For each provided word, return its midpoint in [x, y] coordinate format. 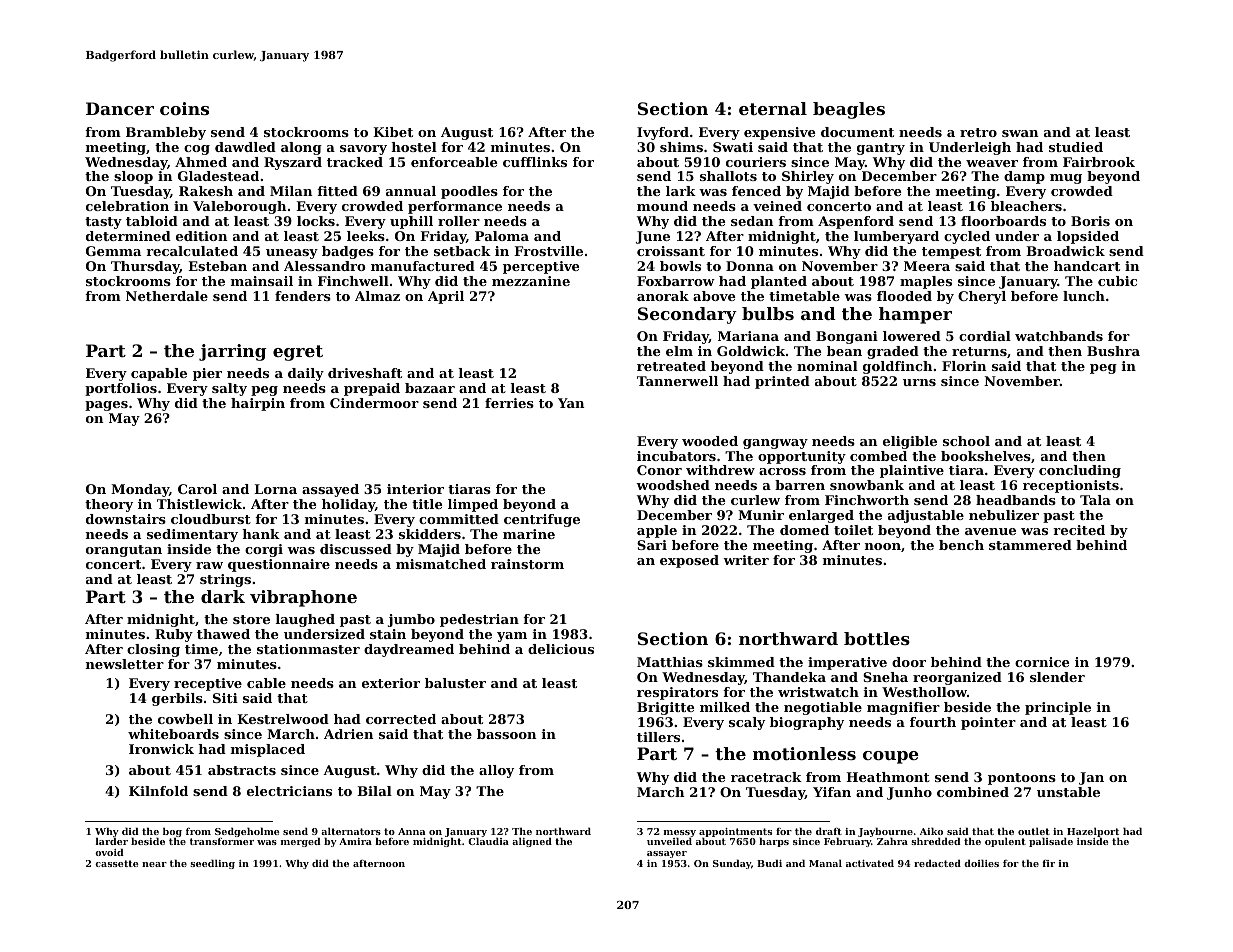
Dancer [120, 108]
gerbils [177, 699]
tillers [658, 737]
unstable [1068, 792]
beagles [849, 110]
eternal [773, 108]
